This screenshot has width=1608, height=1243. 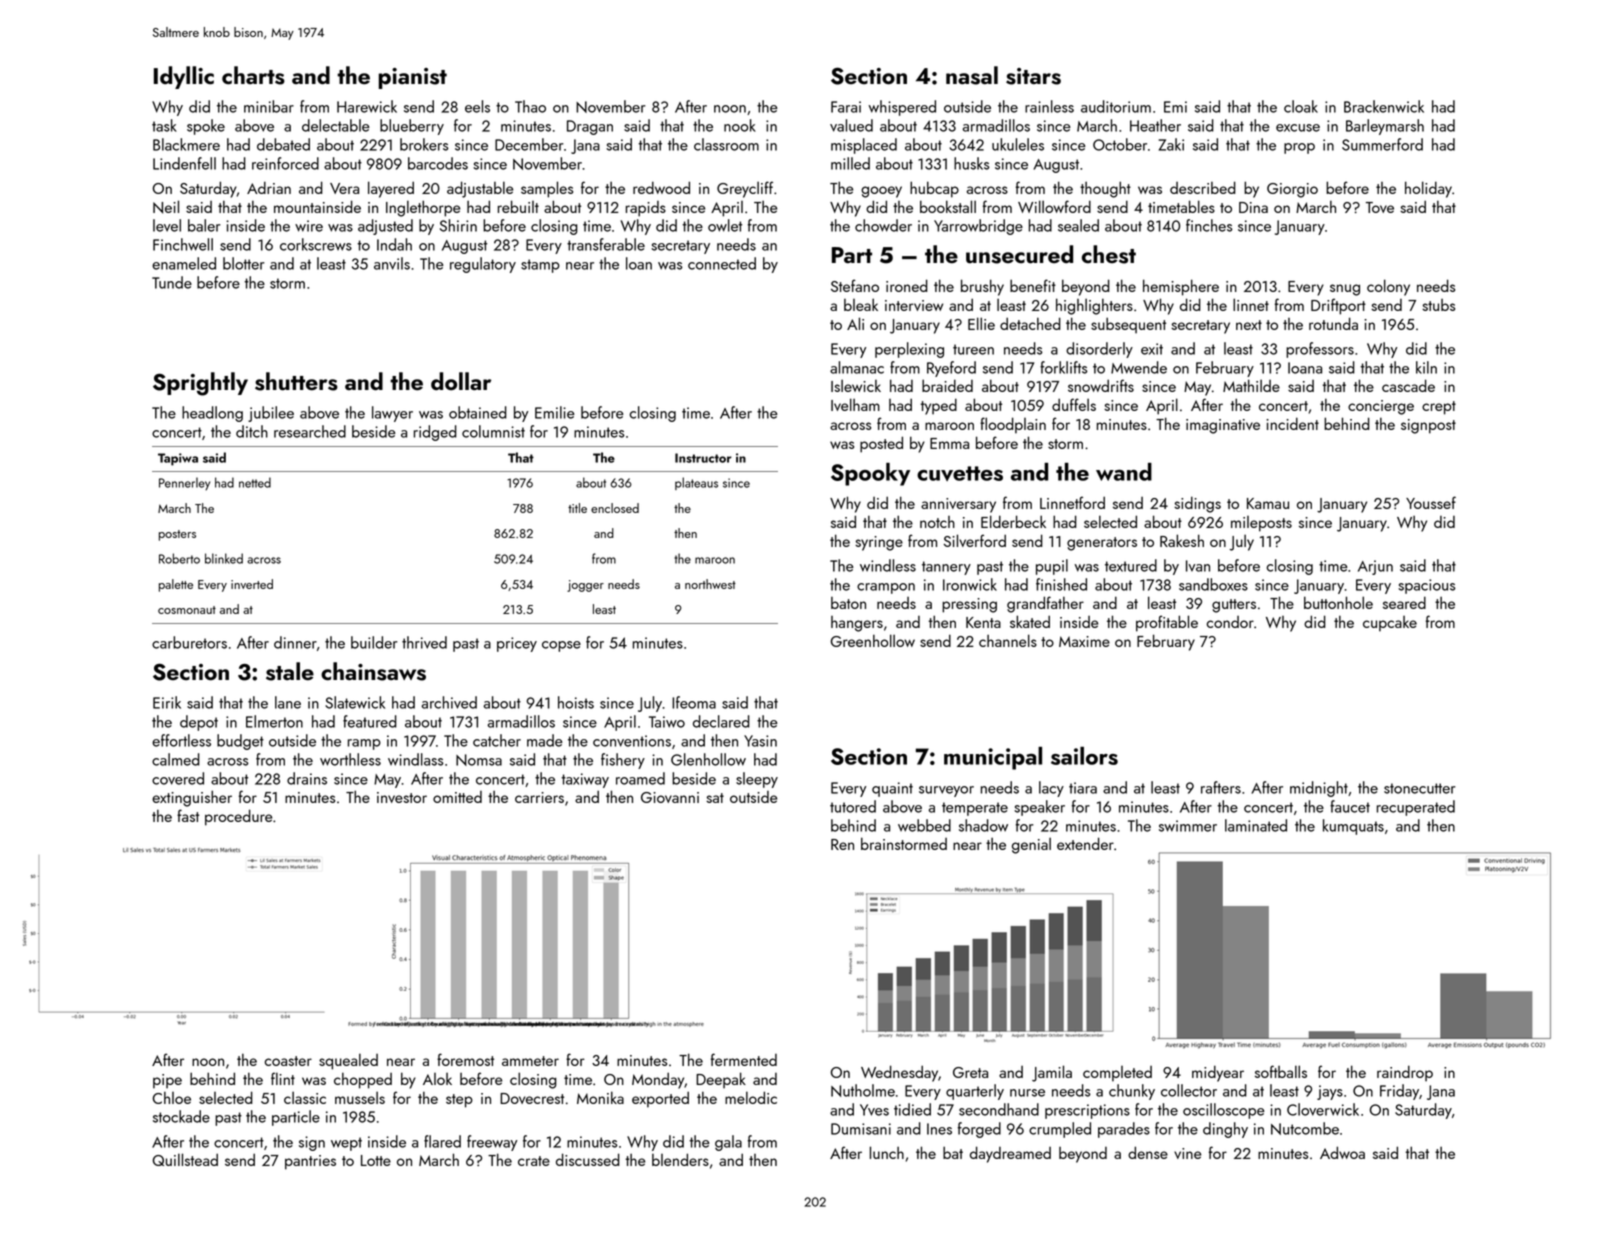 I want to click on finches, so click(x=1209, y=225).
